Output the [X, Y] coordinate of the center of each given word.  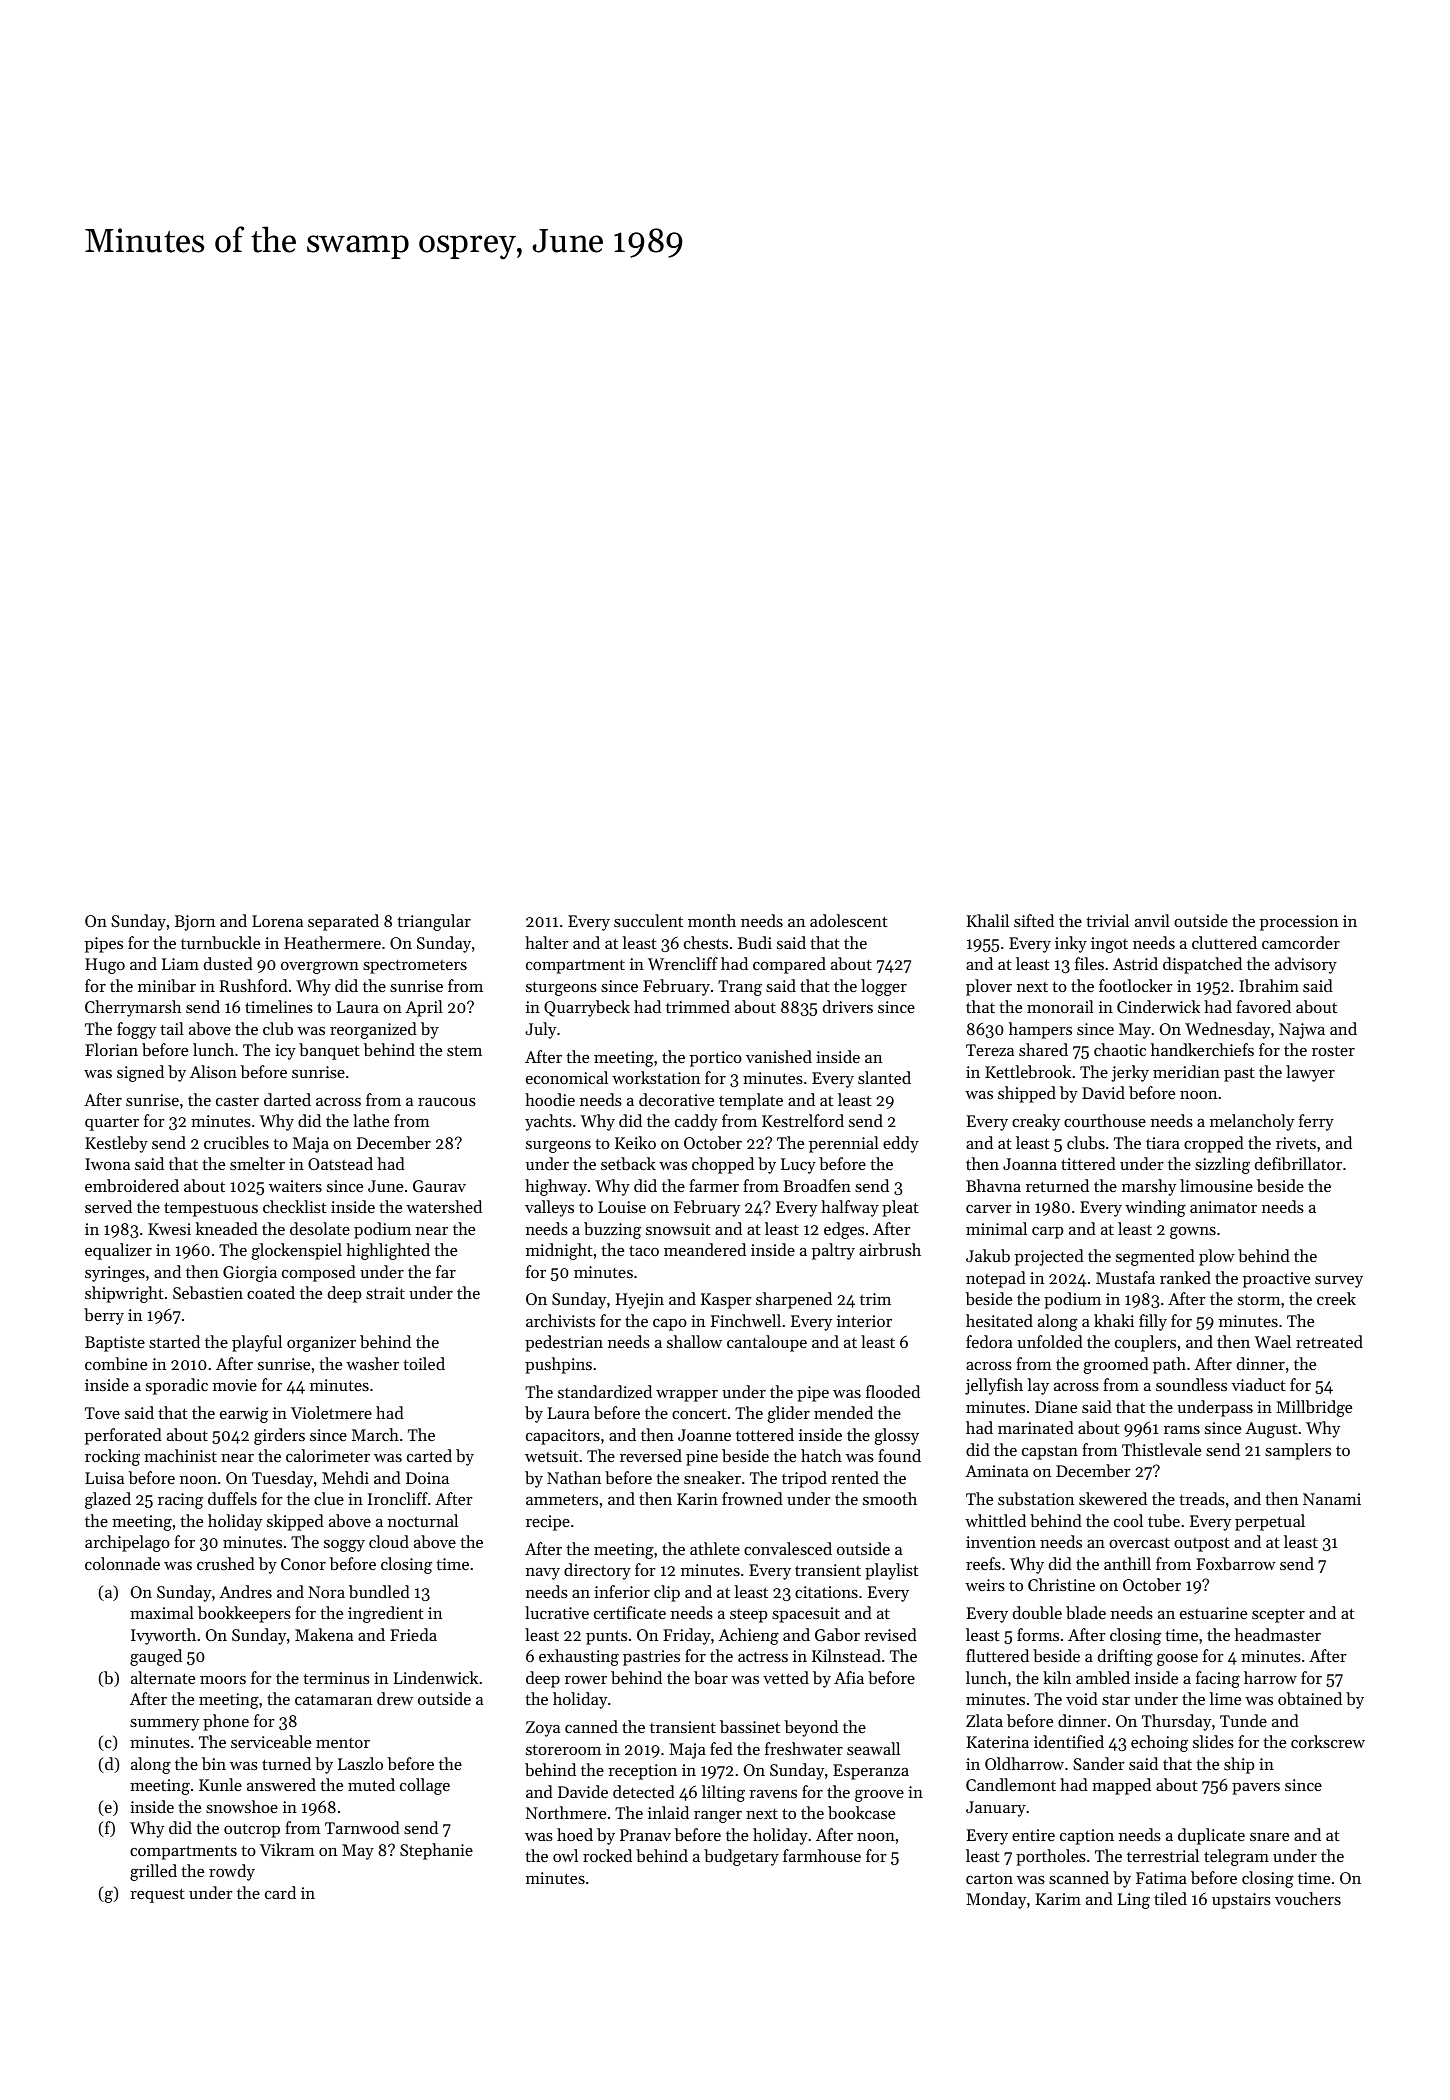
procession [1299, 923]
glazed [108, 1500]
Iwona [107, 1164]
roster [1333, 1051]
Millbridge [1314, 1408]
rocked [607, 1855]
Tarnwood [362, 1827]
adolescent [849, 920]
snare [1269, 1837]
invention [1001, 1542]
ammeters [562, 1499]
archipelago [127, 1543]
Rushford [253, 985]
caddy [696, 1122]
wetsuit [551, 1456]
